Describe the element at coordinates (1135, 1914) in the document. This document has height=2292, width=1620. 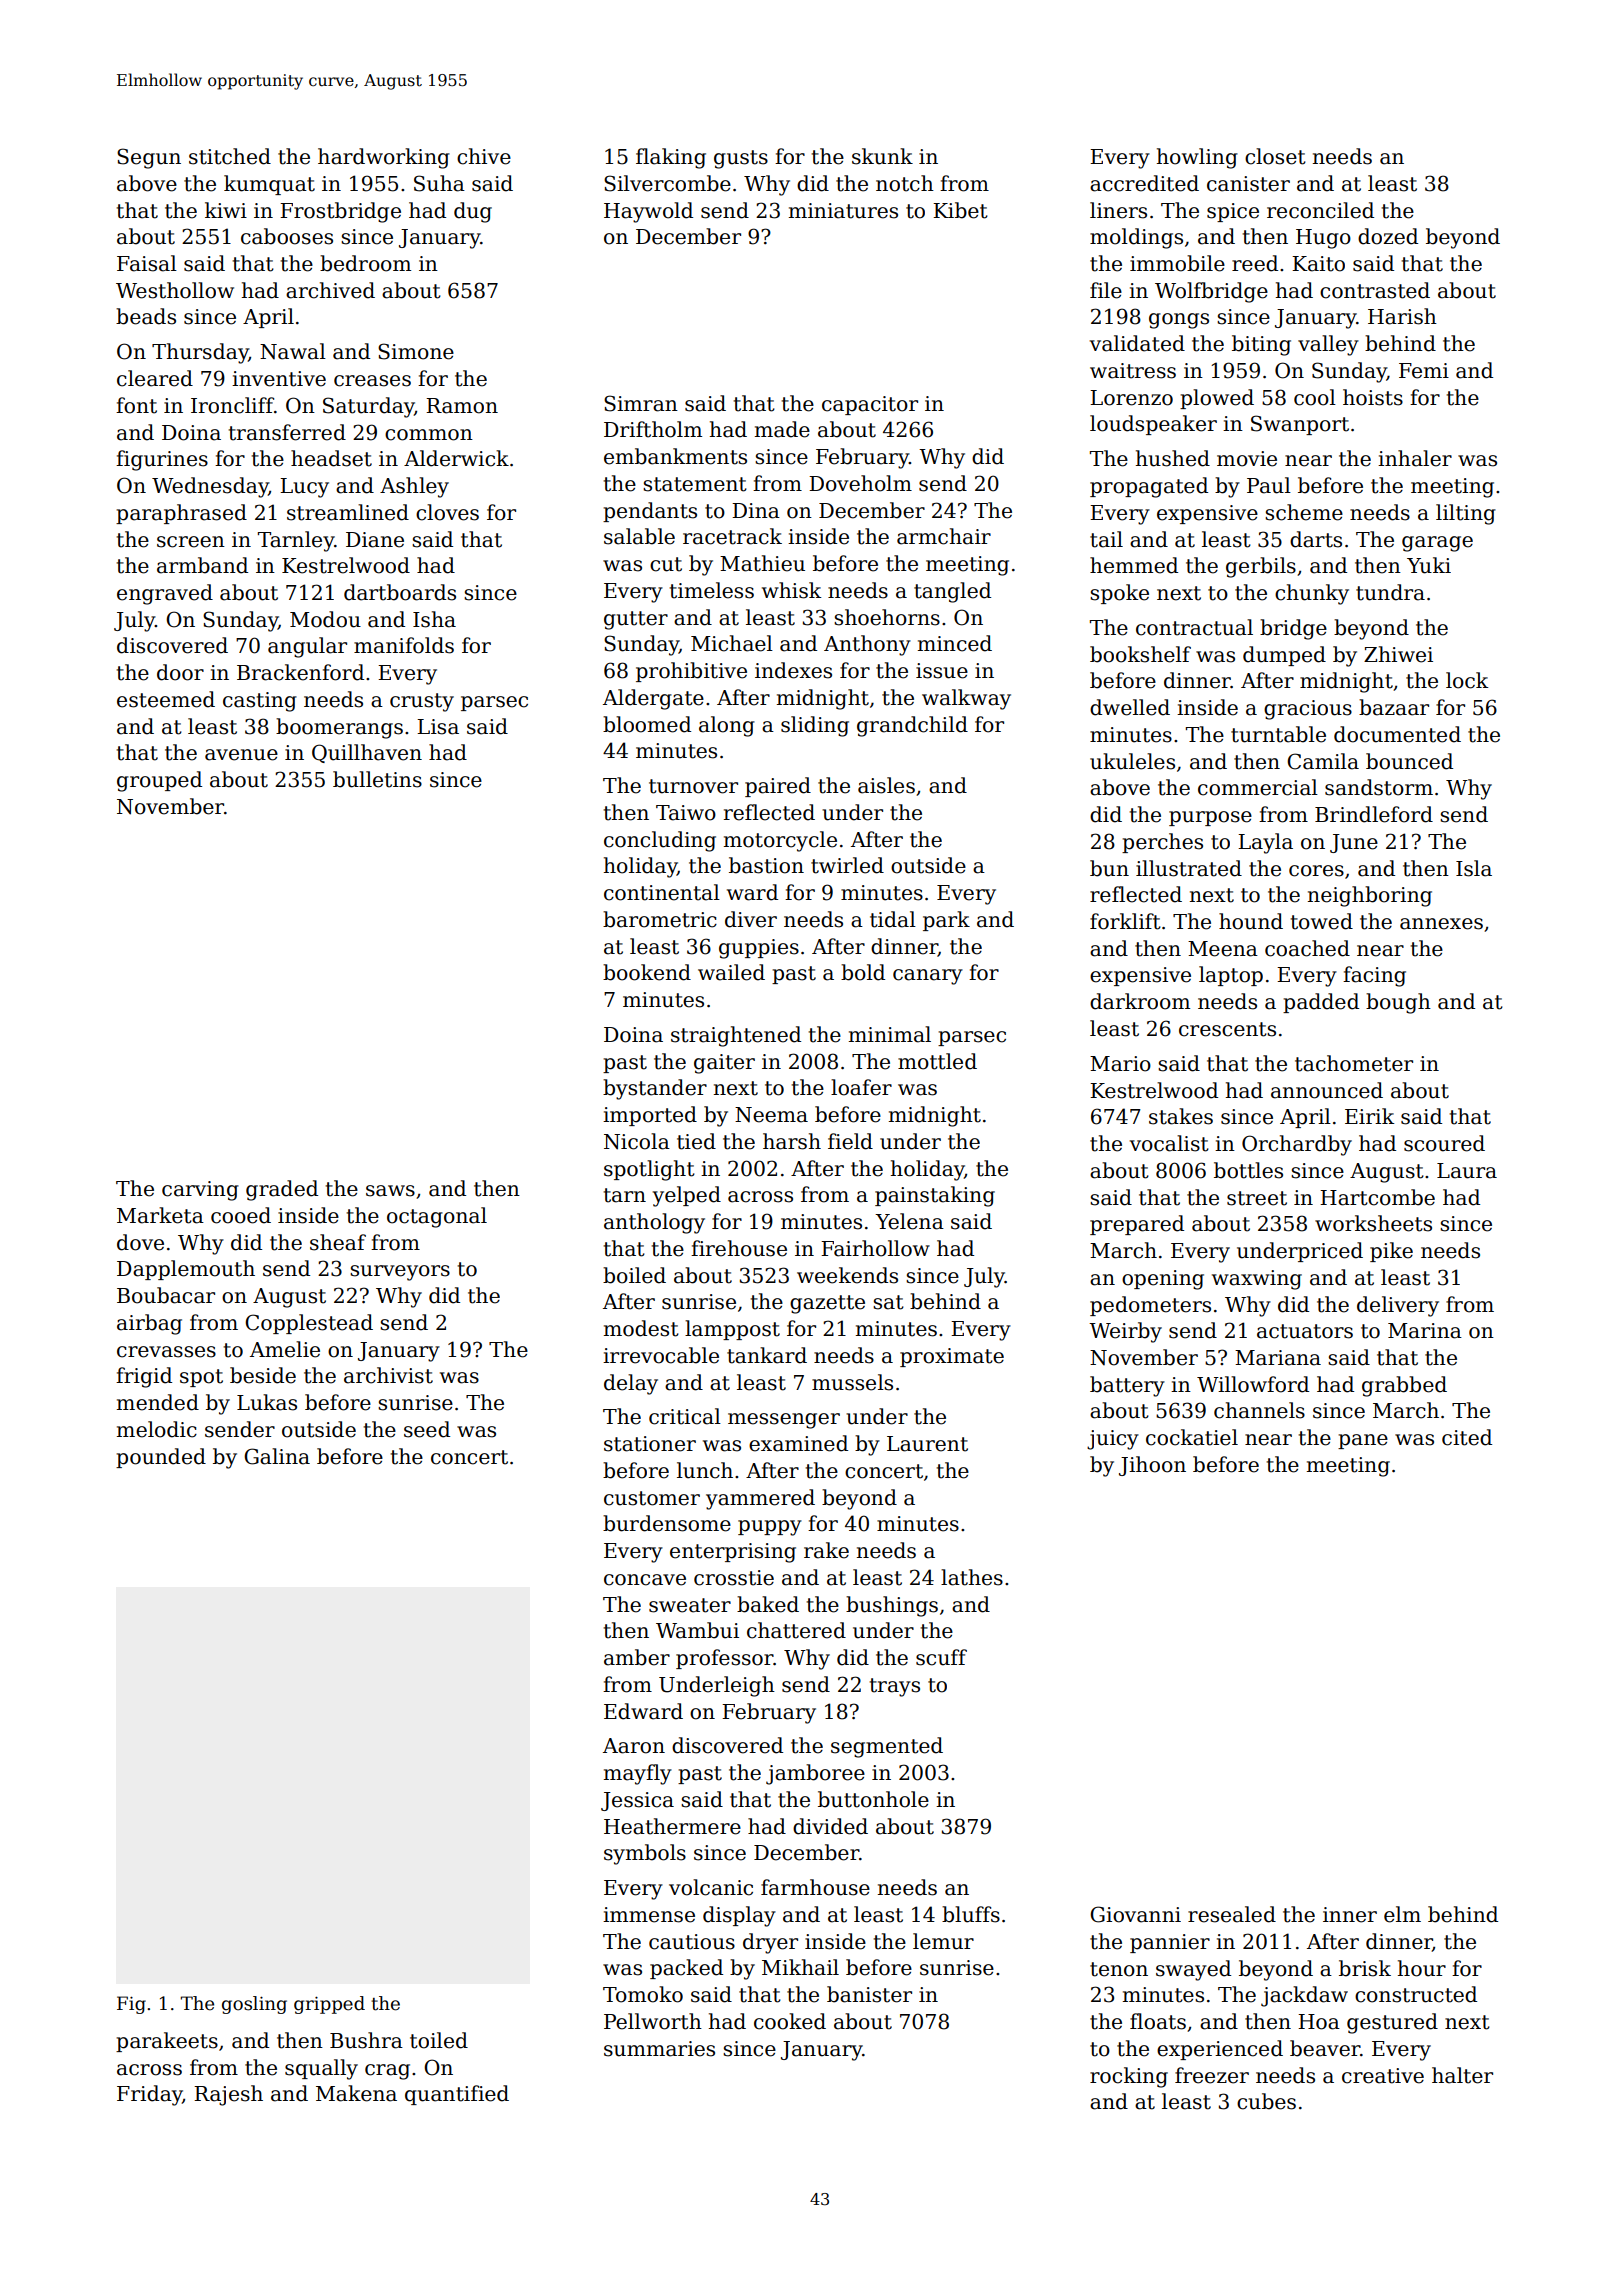
I see `Giovanni` at that location.
